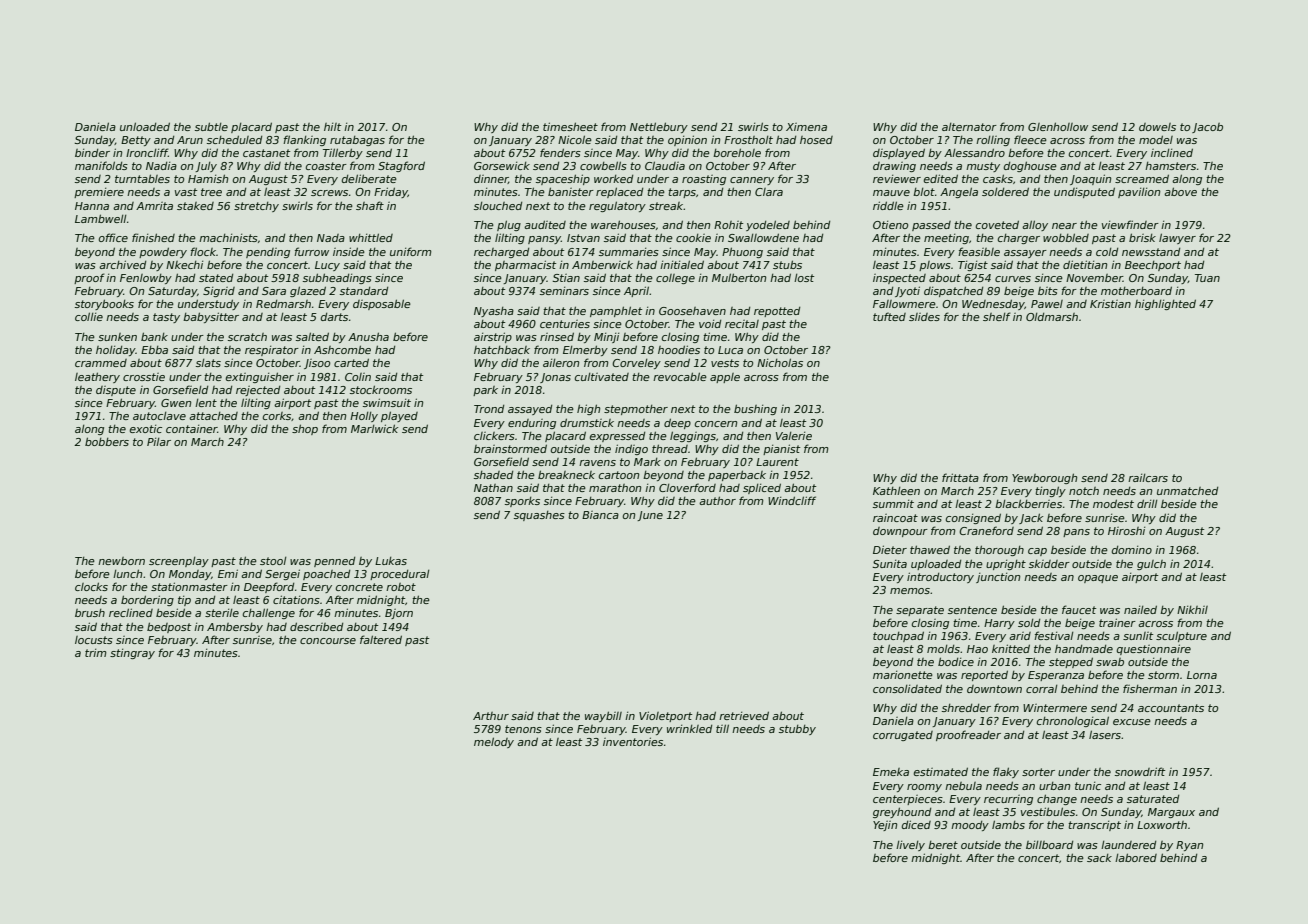 This screenshot has height=924, width=1308. I want to click on aileron, so click(561, 363).
